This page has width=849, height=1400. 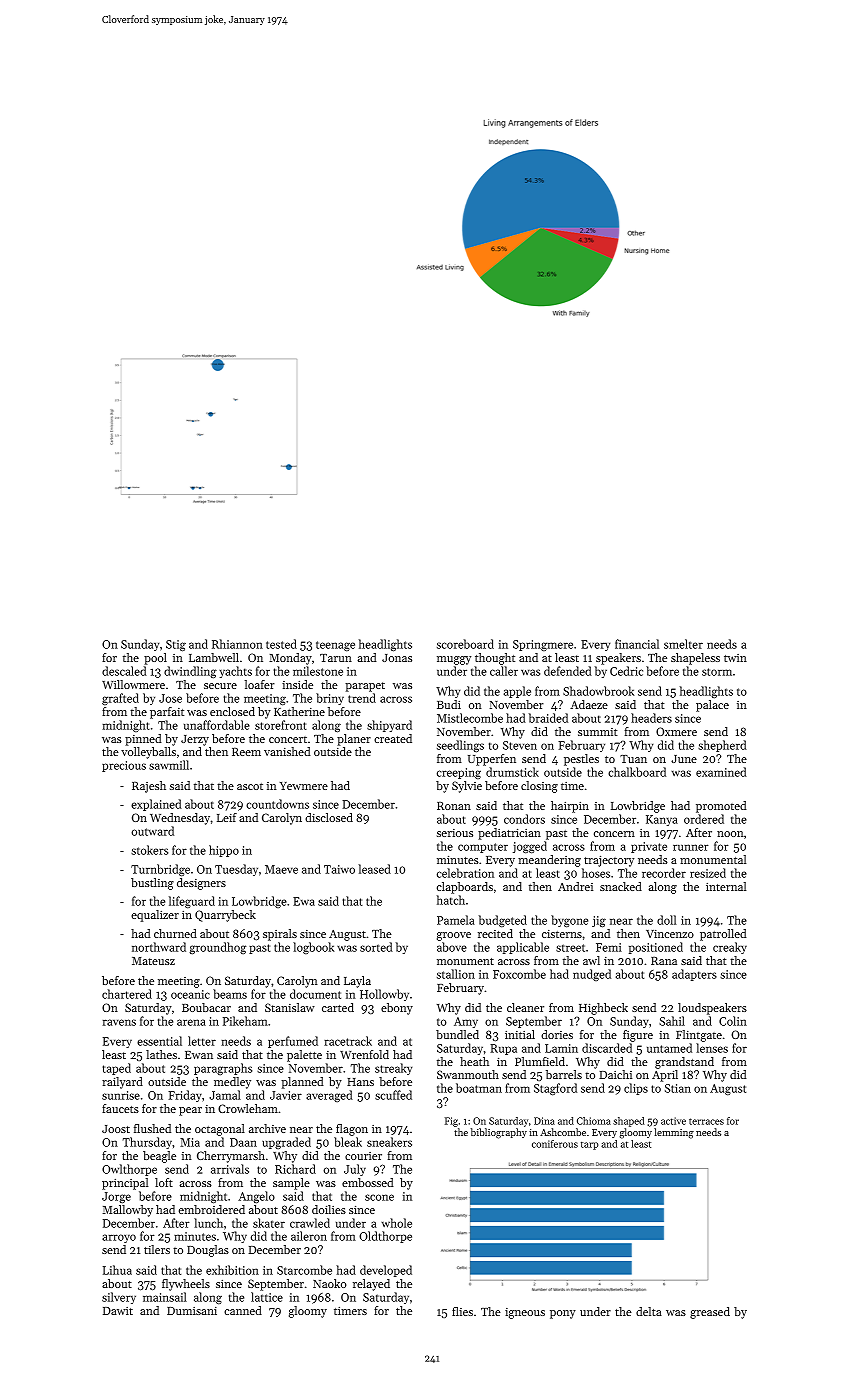 What do you see at coordinates (133, 684) in the page?
I see `Willowmere` at bounding box center [133, 684].
